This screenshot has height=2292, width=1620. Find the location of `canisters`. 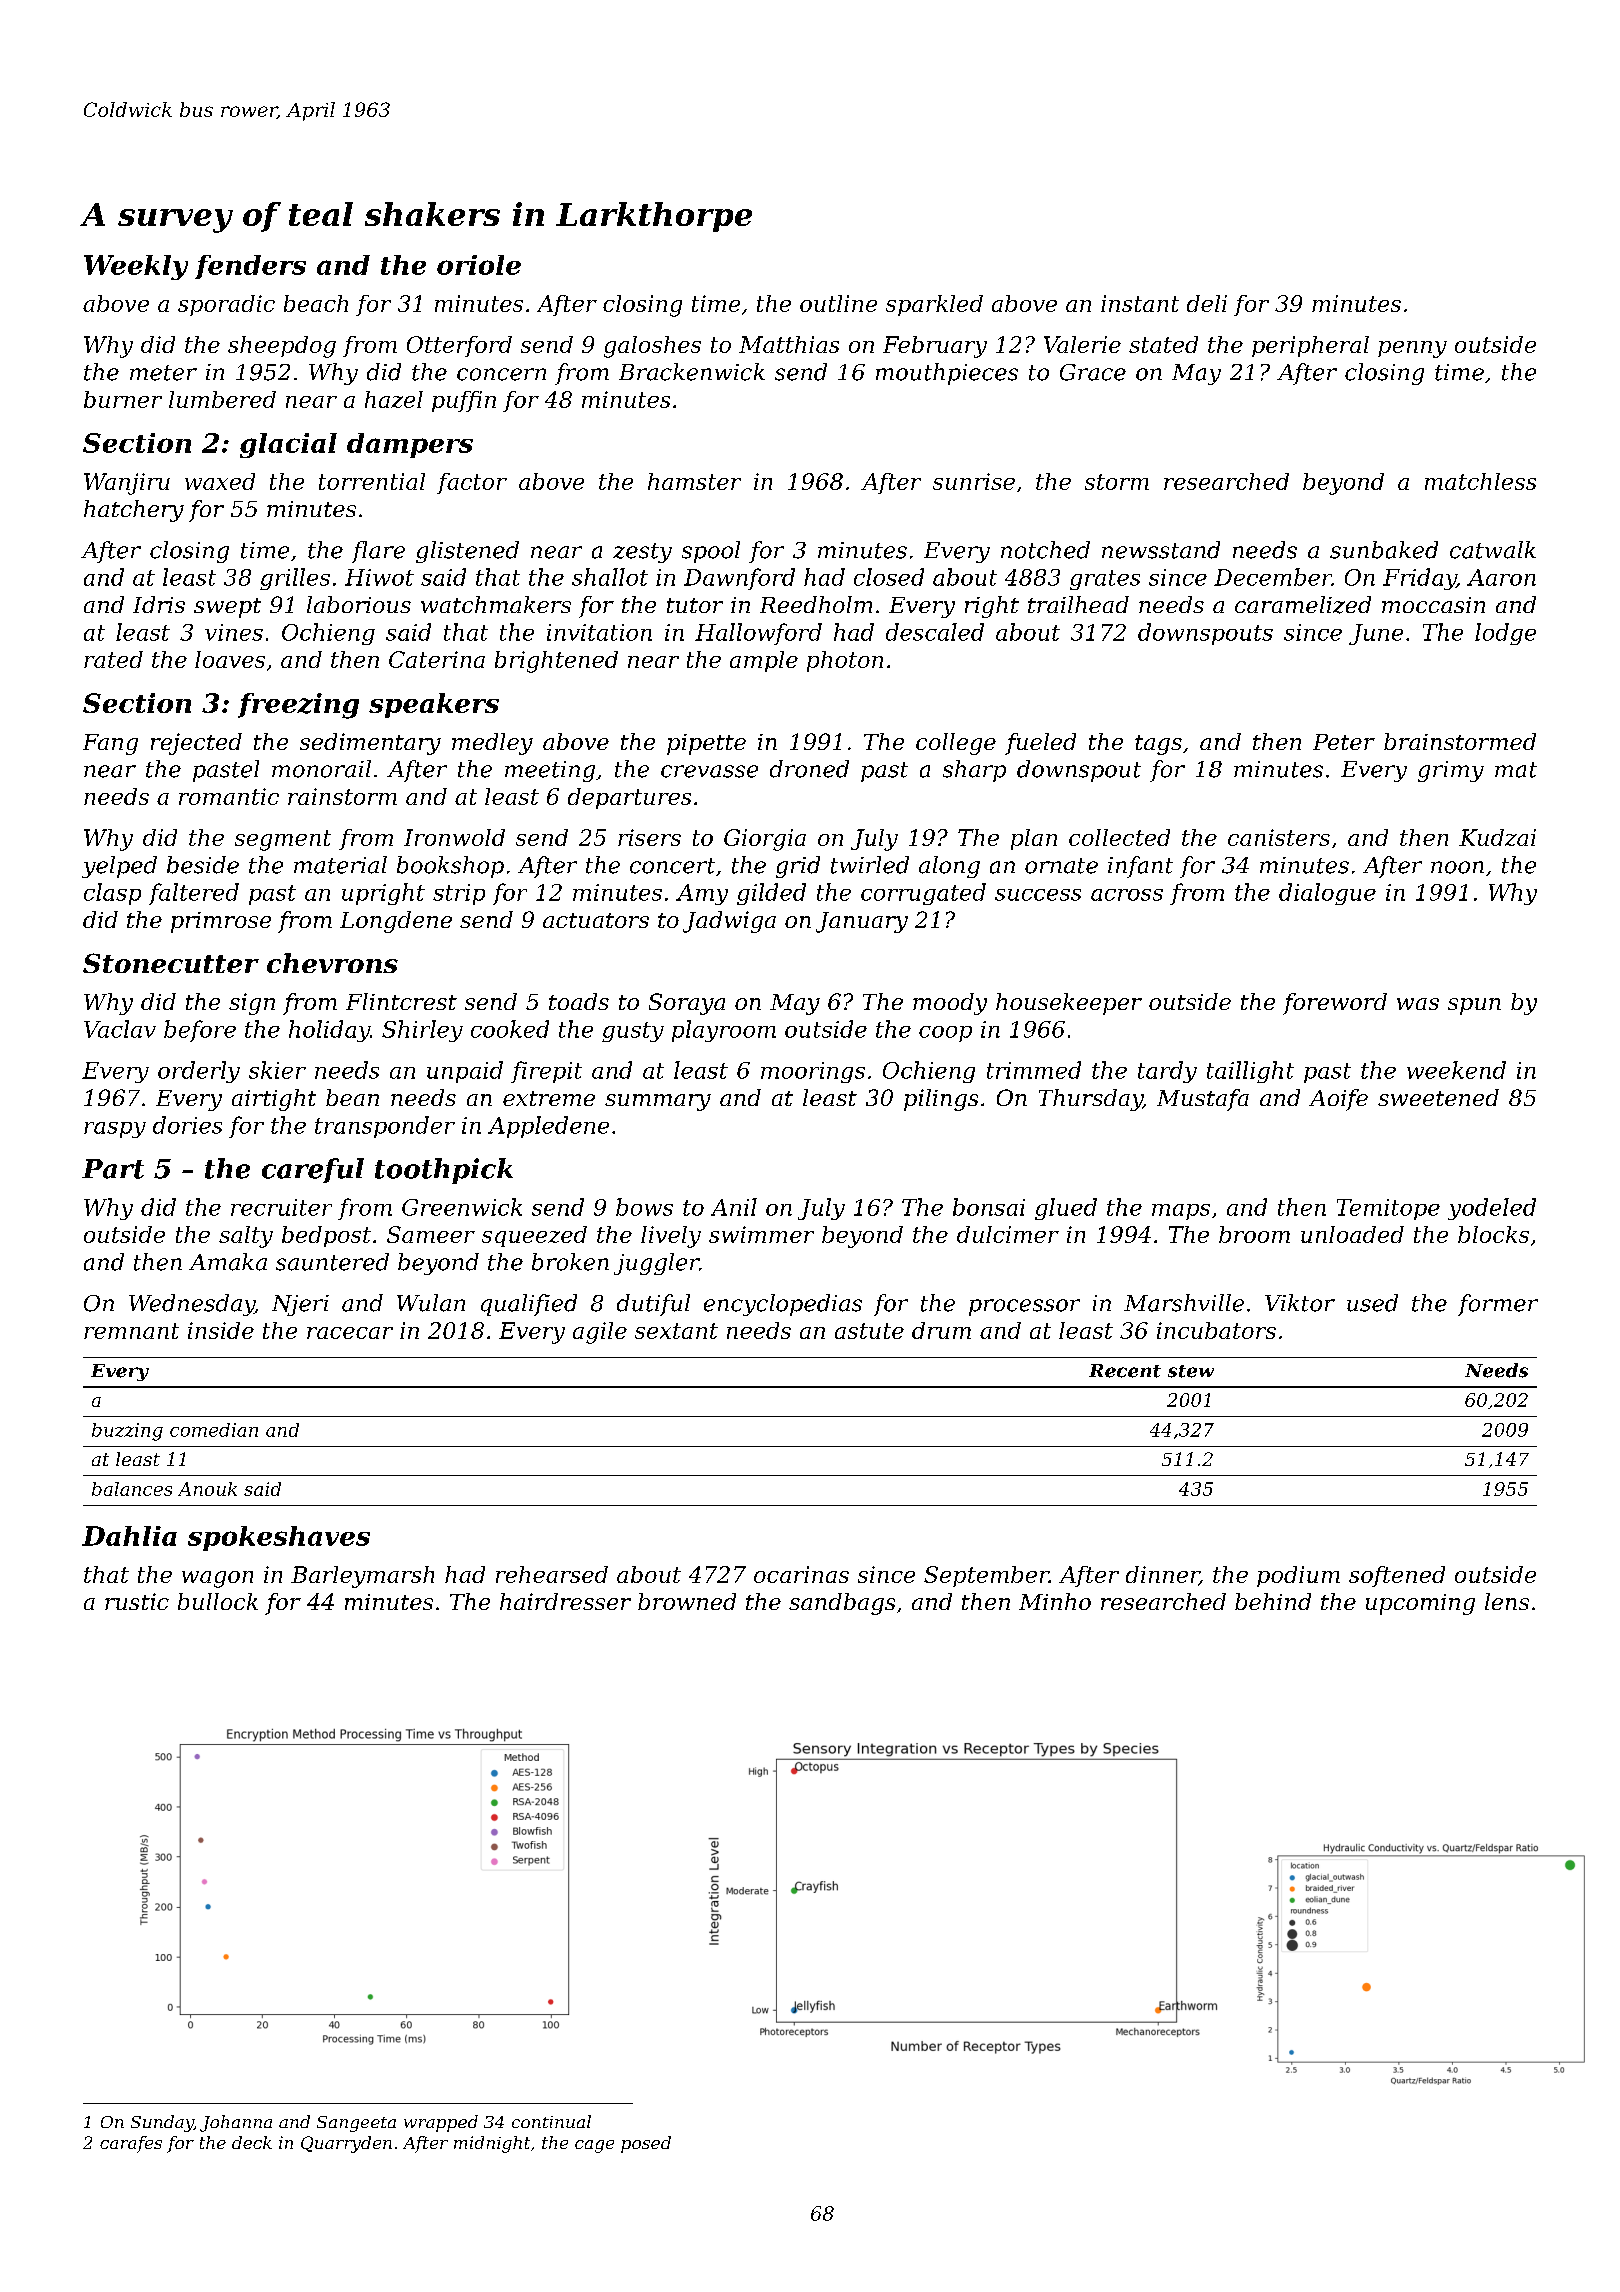

canisters is located at coordinates (1279, 837).
